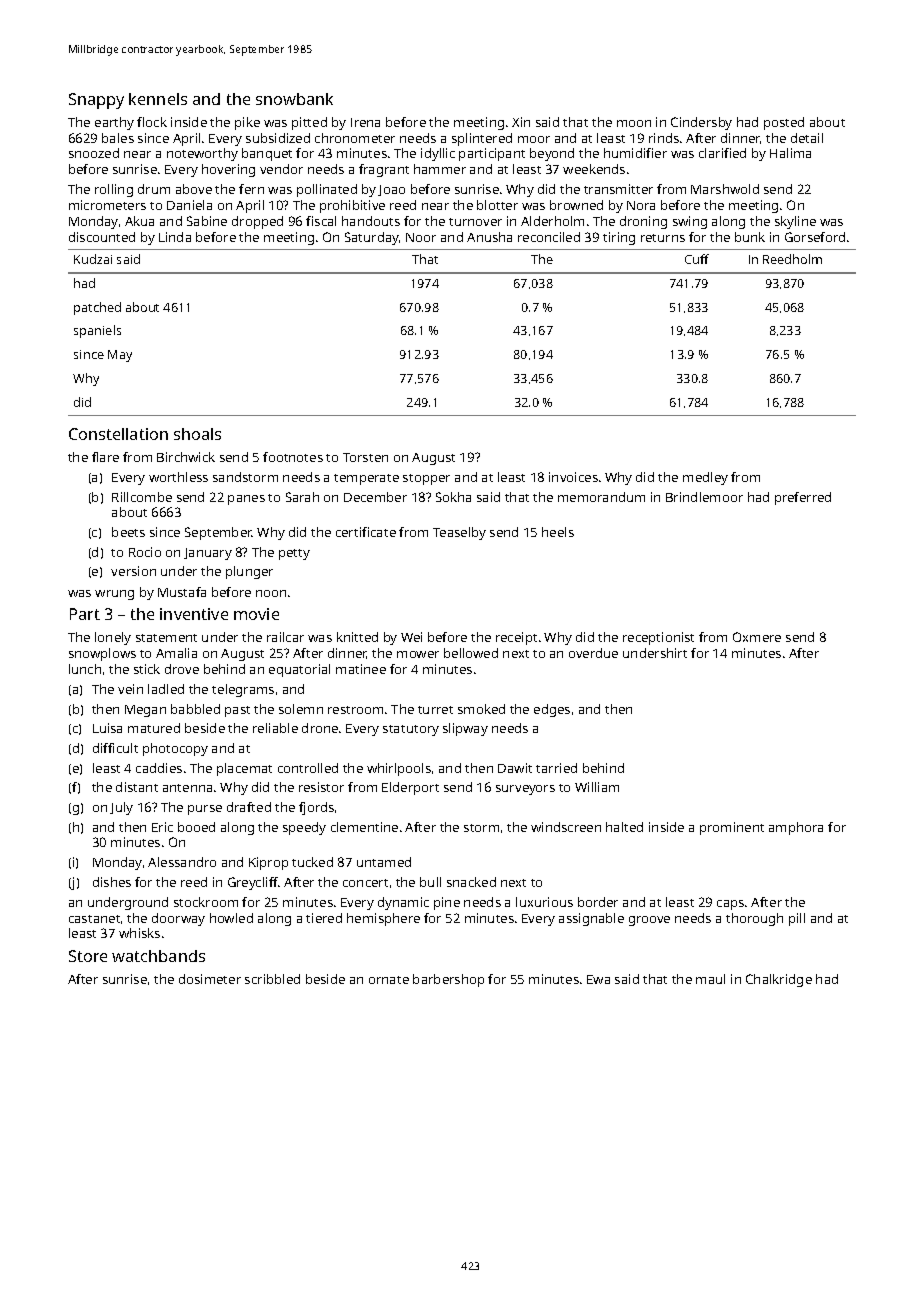 Image resolution: width=924 pixels, height=1308 pixels. I want to click on stopper, so click(426, 479).
